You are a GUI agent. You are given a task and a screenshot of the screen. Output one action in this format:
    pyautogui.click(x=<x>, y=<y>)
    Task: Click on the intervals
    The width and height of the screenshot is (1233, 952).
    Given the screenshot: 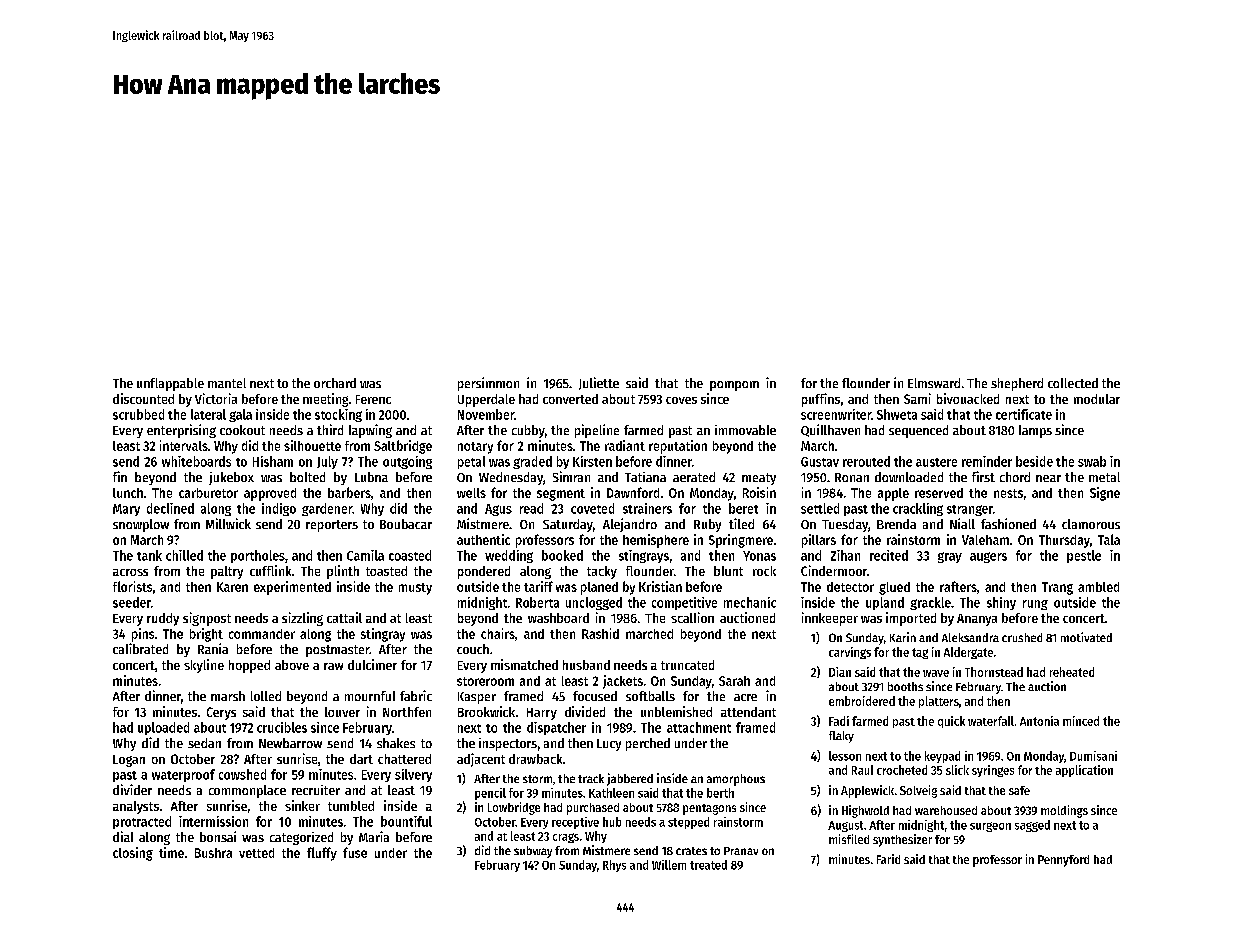 What is the action you would take?
    pyautogui.click(x=184, y=445)
